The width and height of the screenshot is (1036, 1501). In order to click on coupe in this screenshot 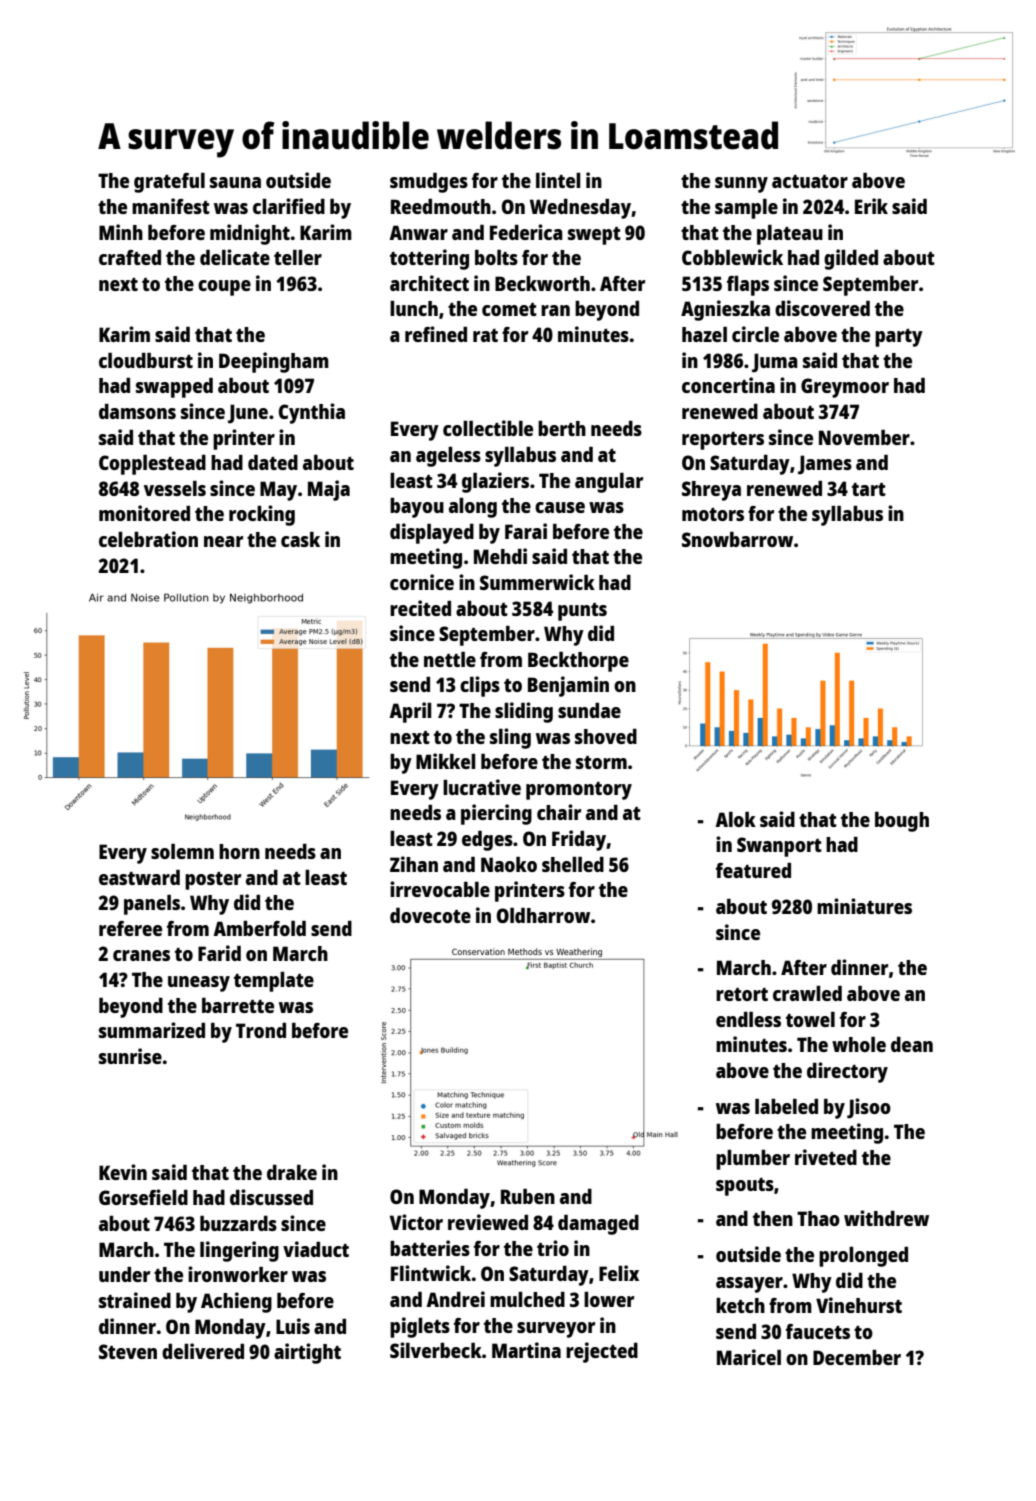, I will do `click(224, 288)`.
